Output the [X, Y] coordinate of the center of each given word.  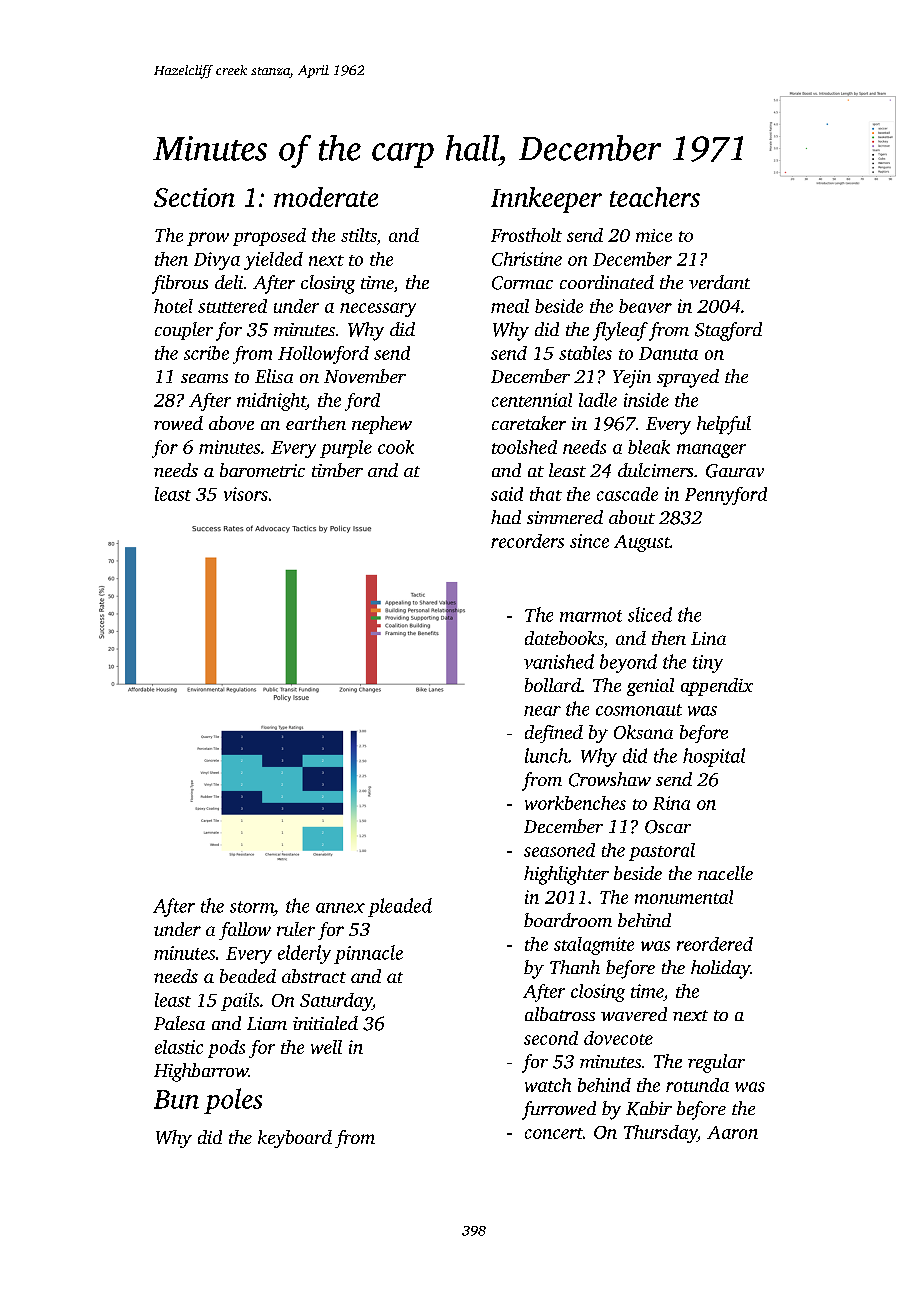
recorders [527, 541]
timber [337, 470]
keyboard [295, 1139]
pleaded [400, 907]
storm [252, 907]
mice [654, 235]
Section [194, 197]
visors [246, 494]
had [506, 517]
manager [711, 451]
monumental [684, 897]
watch [548, 1085]
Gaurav [735, 471]
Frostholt [526, 235]
